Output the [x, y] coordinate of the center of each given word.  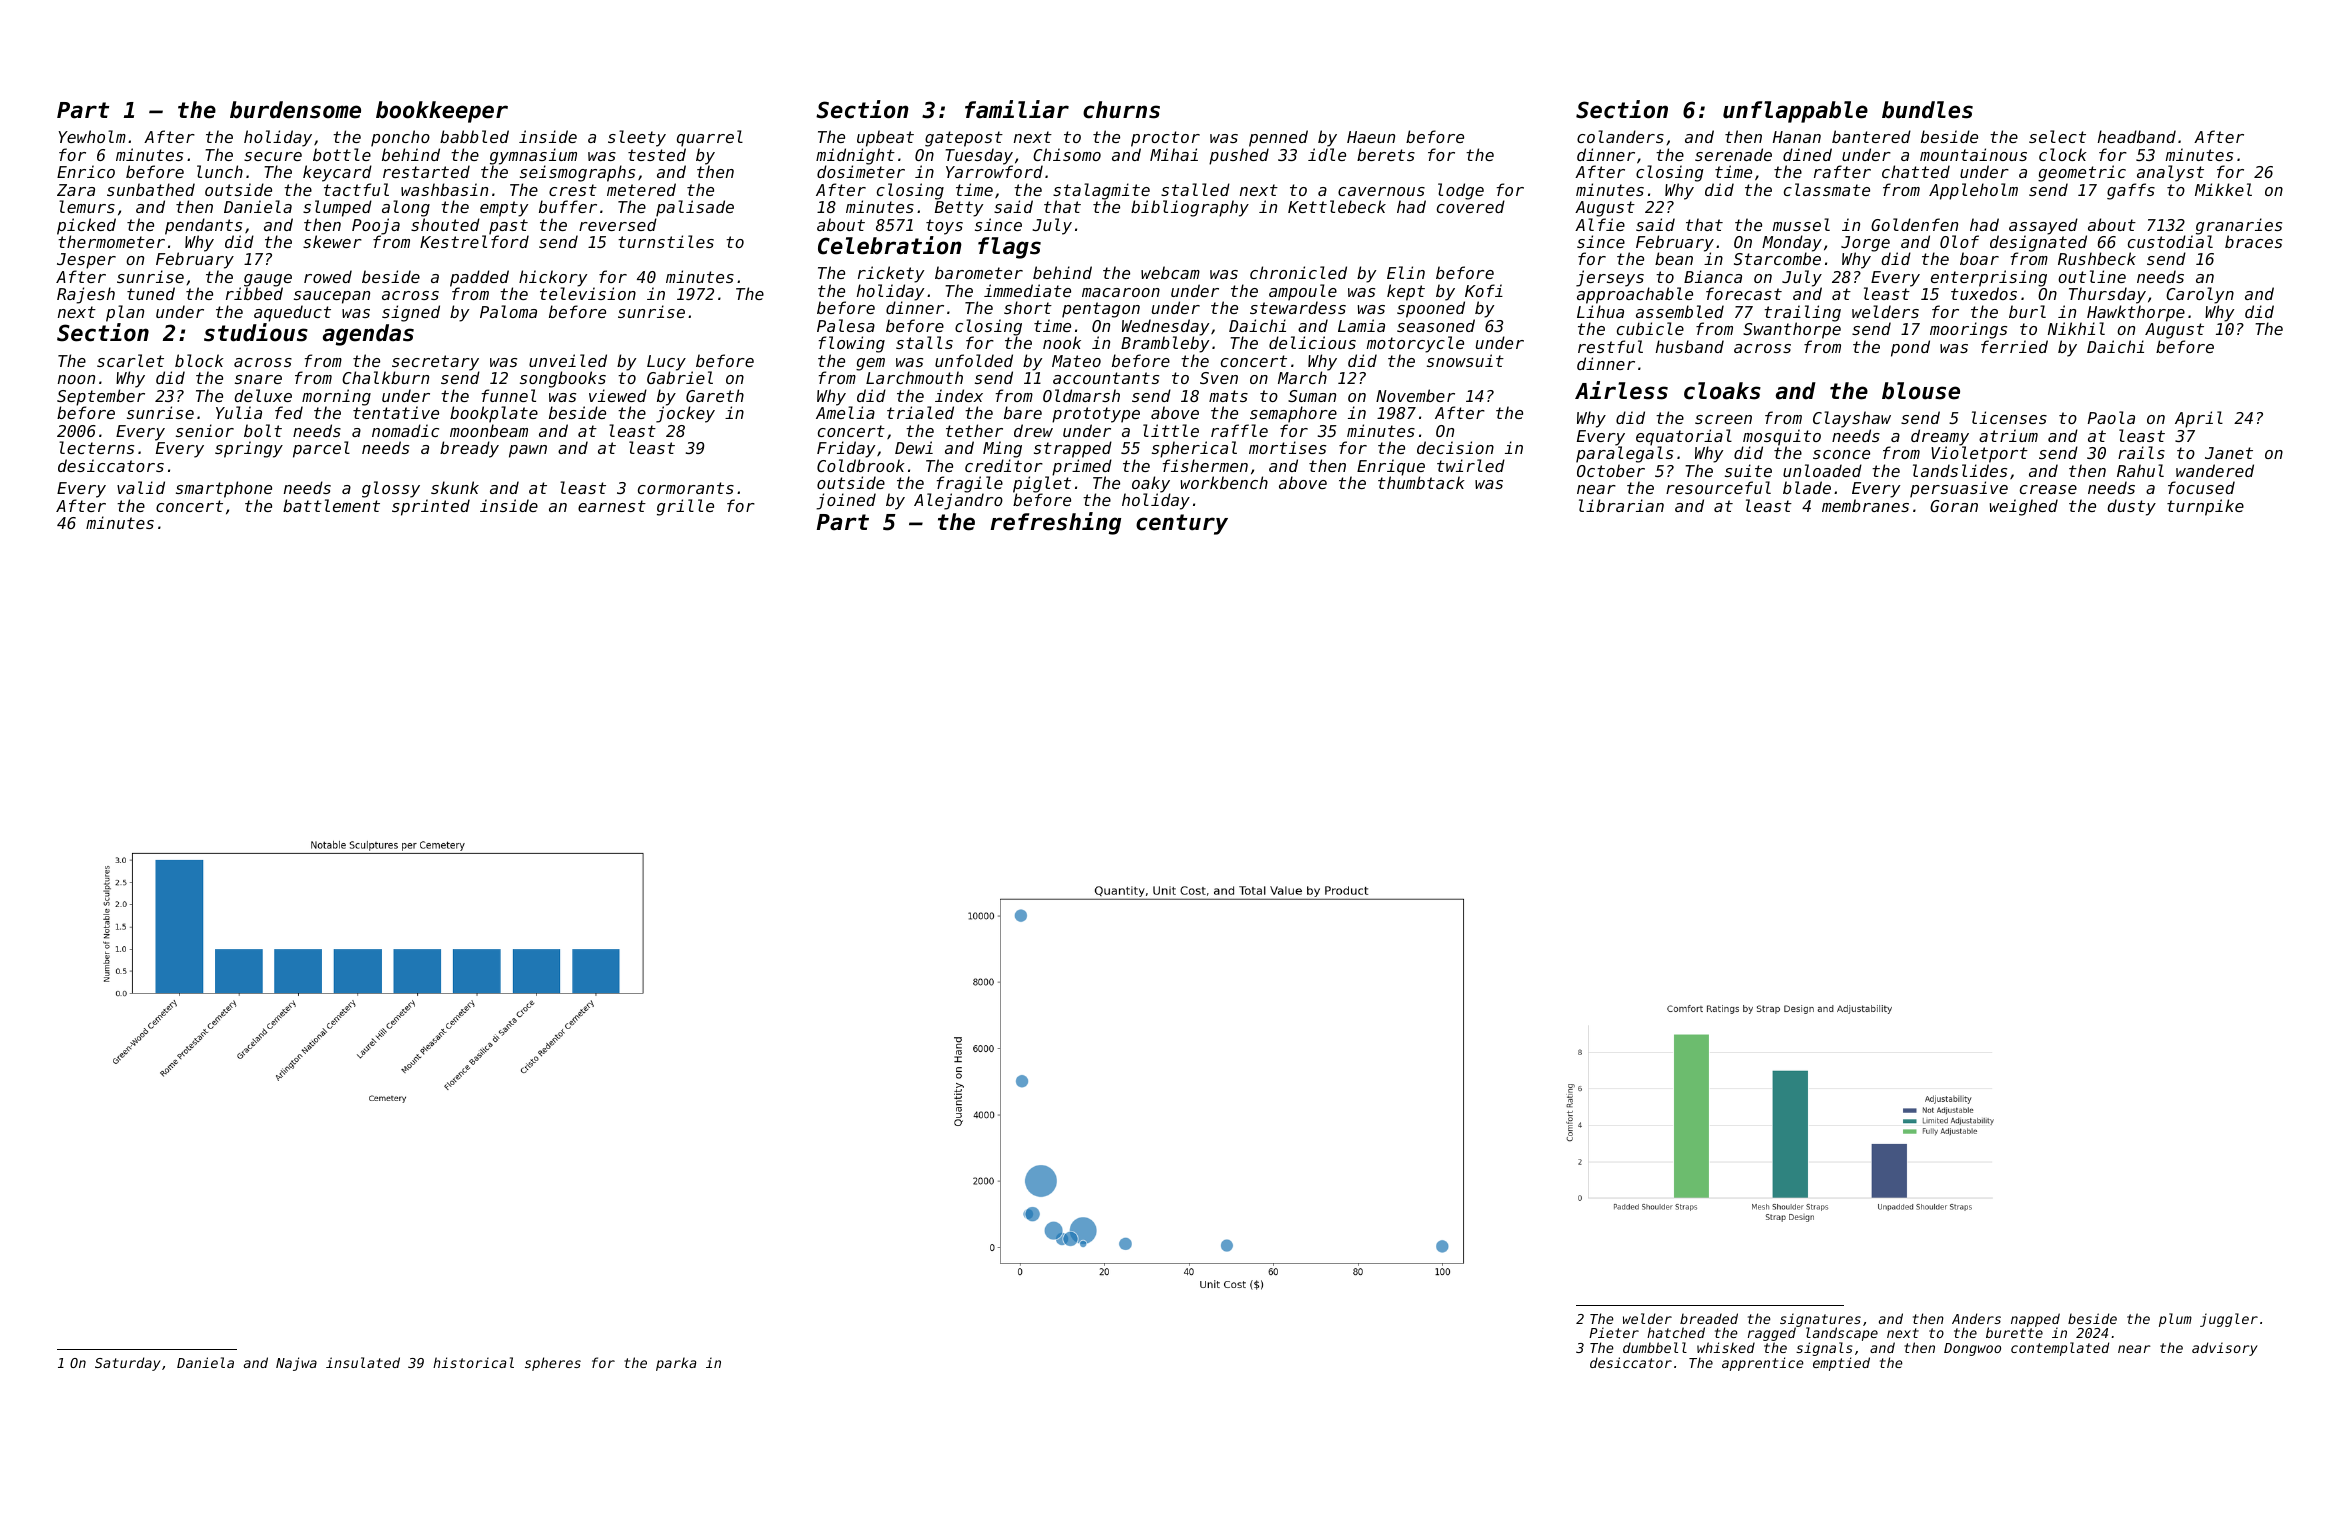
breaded [1709, 1318]
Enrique [1391, 467]
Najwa [296, 1364]
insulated [363, 1362]
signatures [1820, 1320]
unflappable [1795, 112]
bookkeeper [442, 112]
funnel [509, 395]
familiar [1017, 109]
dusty [2131, 507]
